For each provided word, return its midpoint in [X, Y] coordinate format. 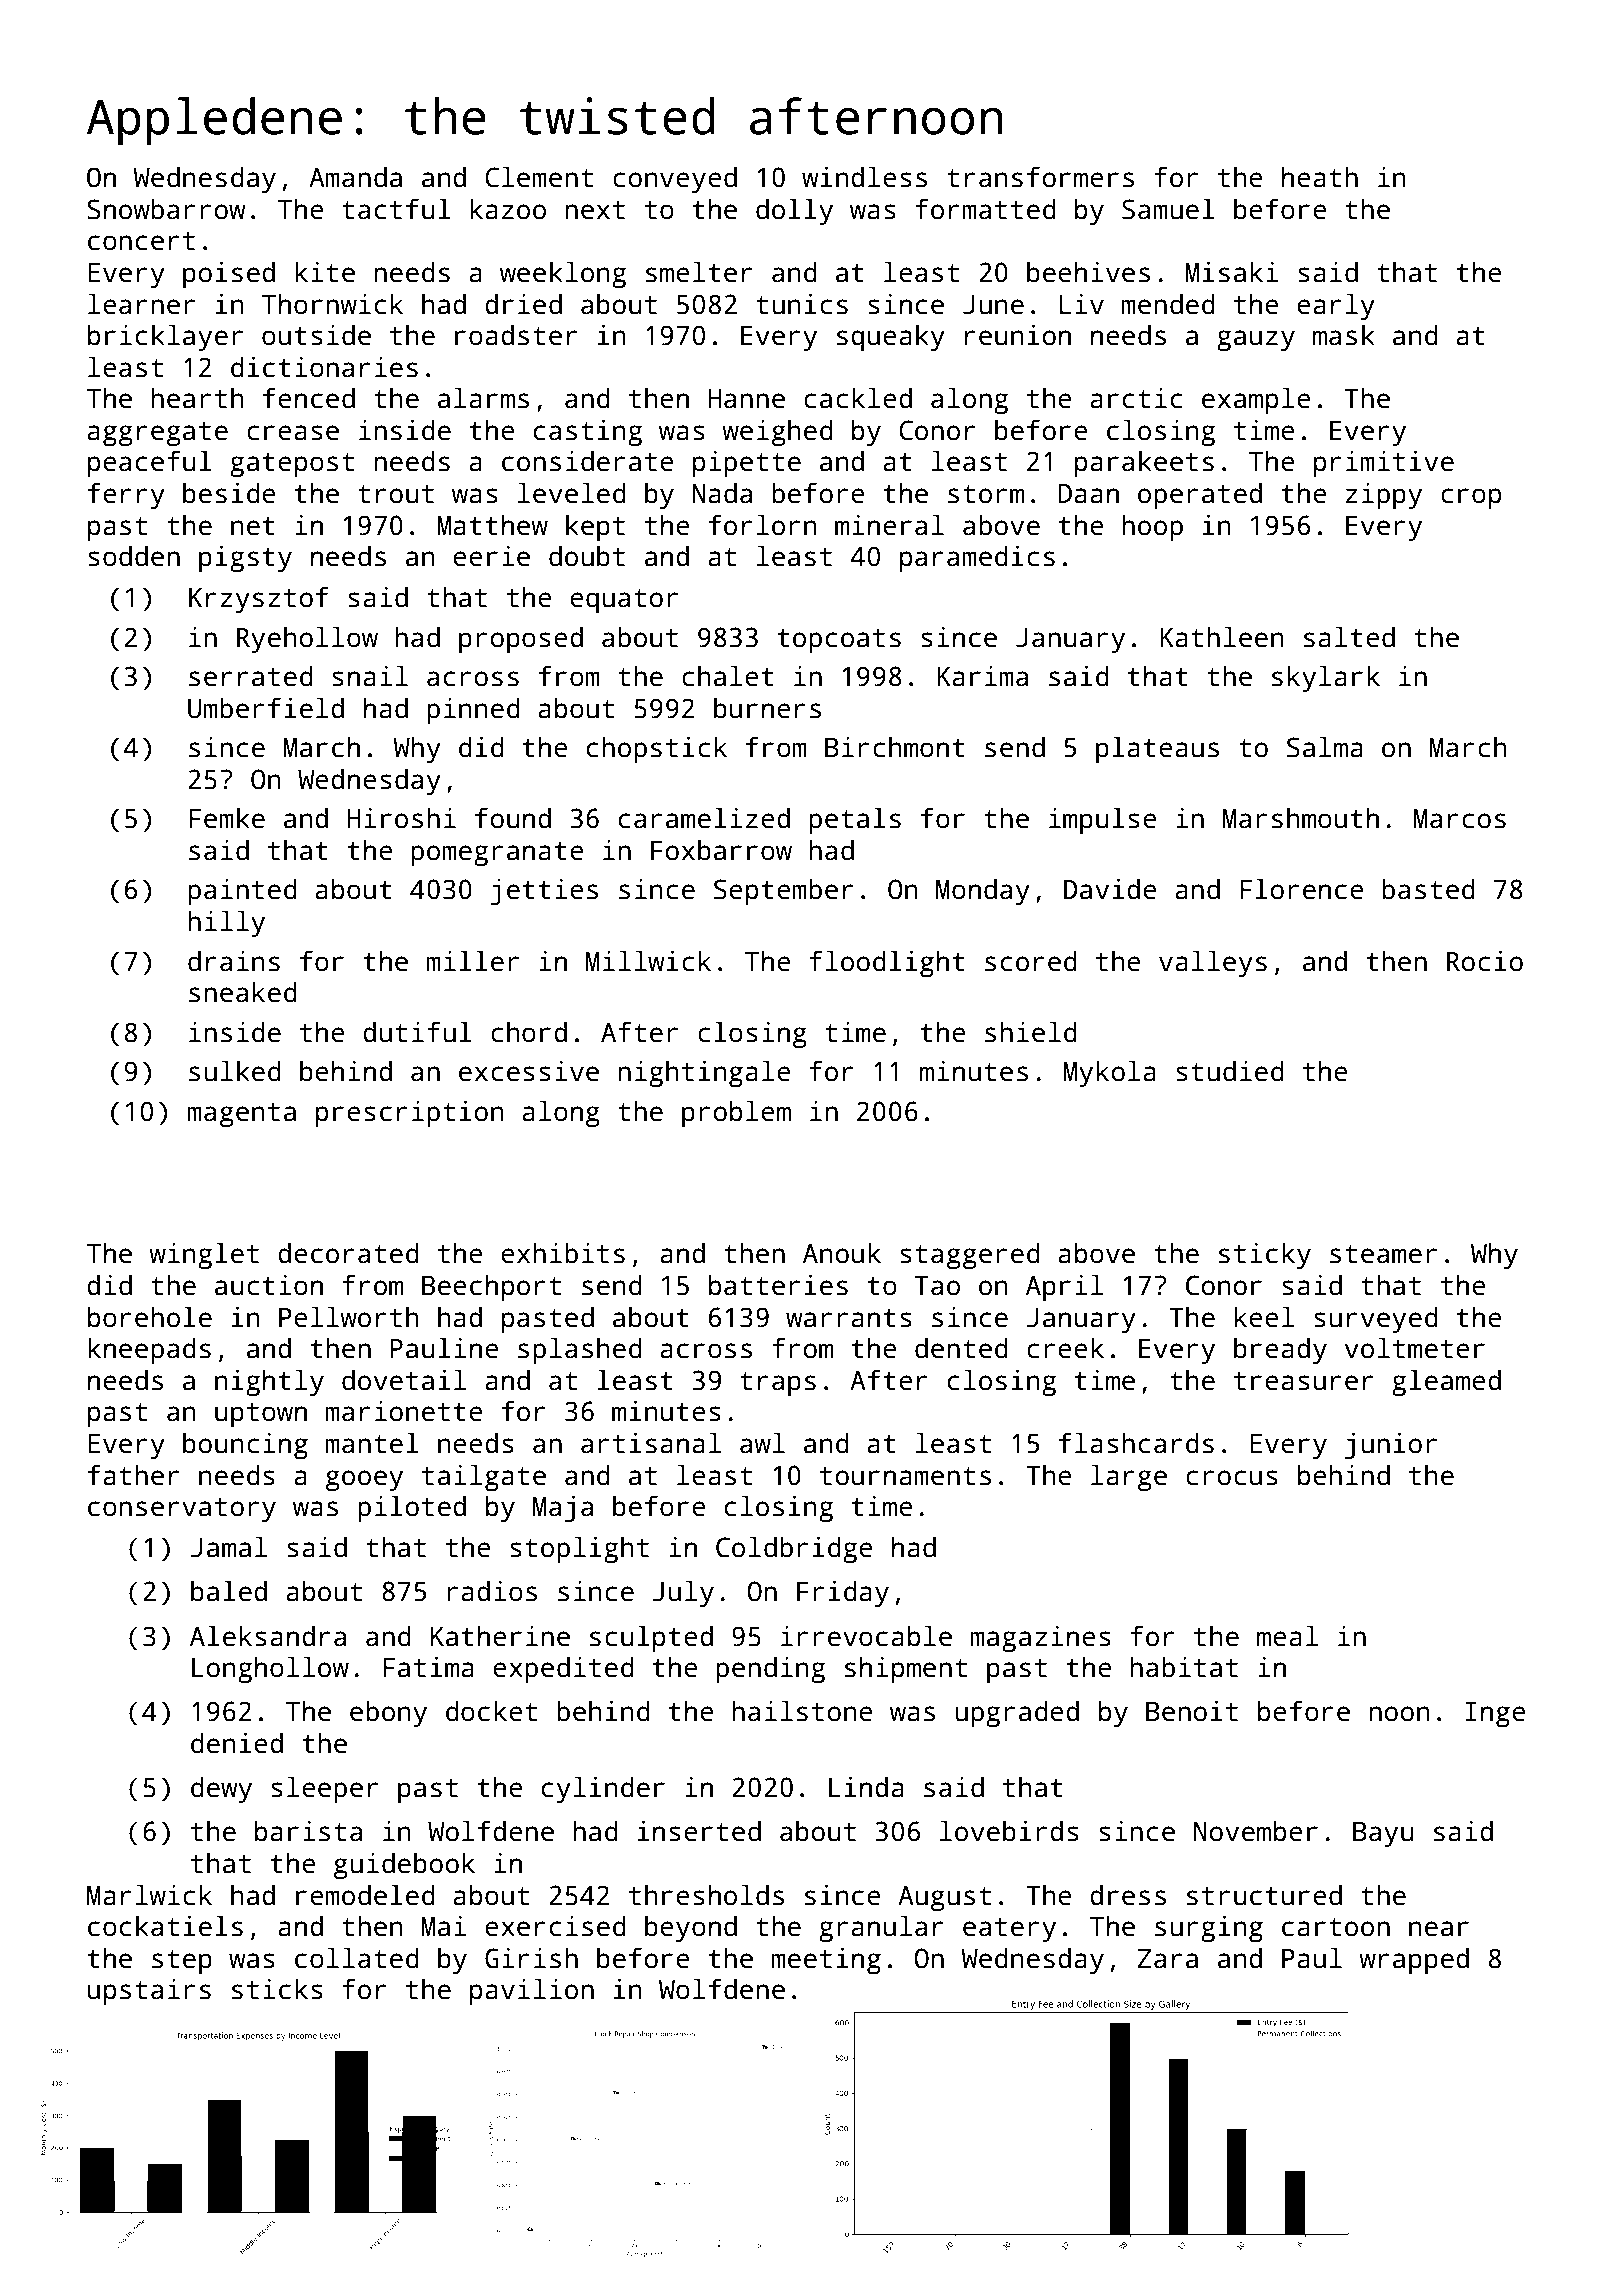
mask [1344, 335]
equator [624, 601]
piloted [412, 1508]
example [1256, 400]
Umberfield [266, 708]
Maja [563, 1508]
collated [357, 1958]
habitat [1184, 1667]
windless [864, 177]
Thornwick [332, 304]
